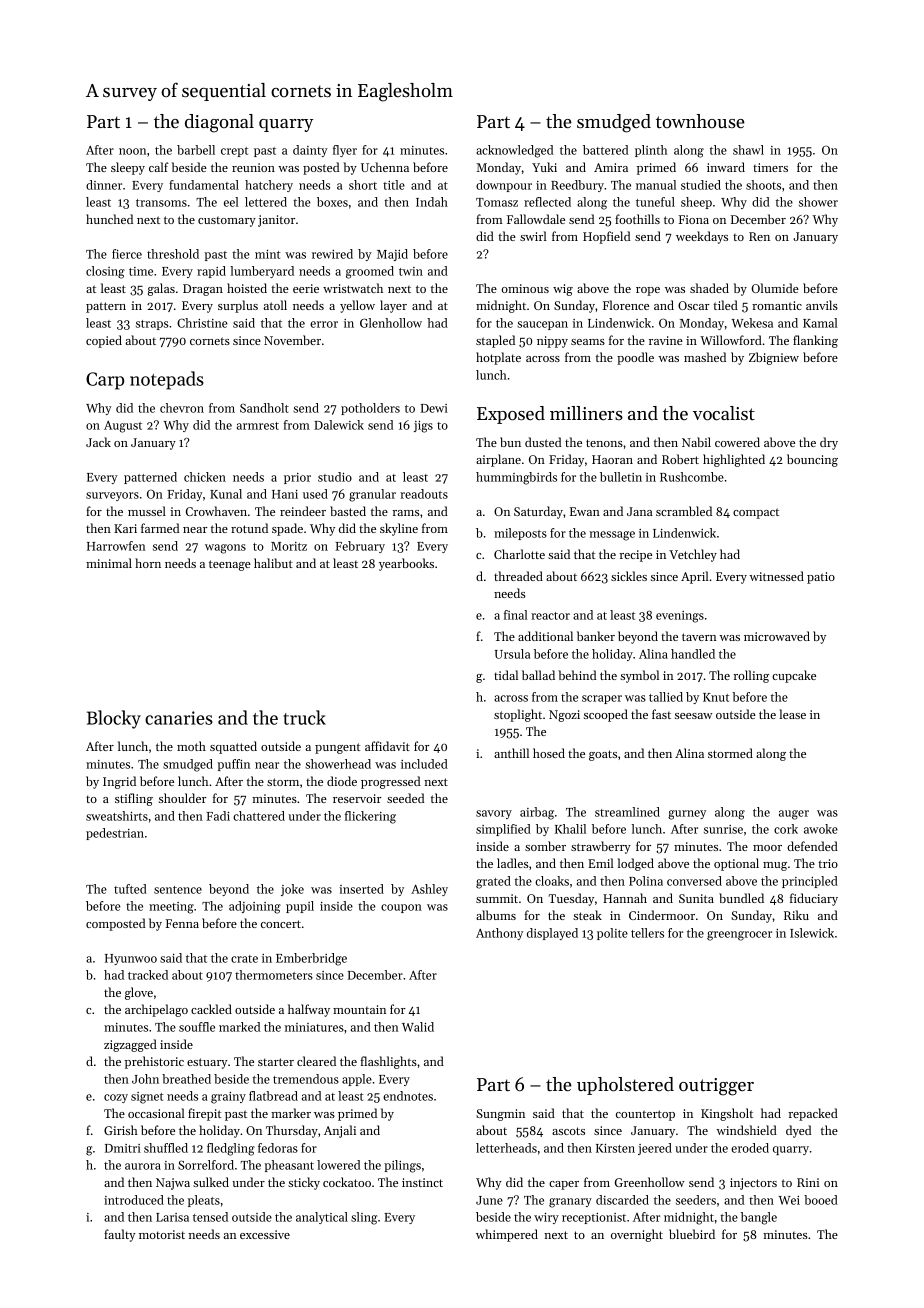 The height and width of the screenshot is (1308, 924). I want to click on Islewick, so click(812, 933).
